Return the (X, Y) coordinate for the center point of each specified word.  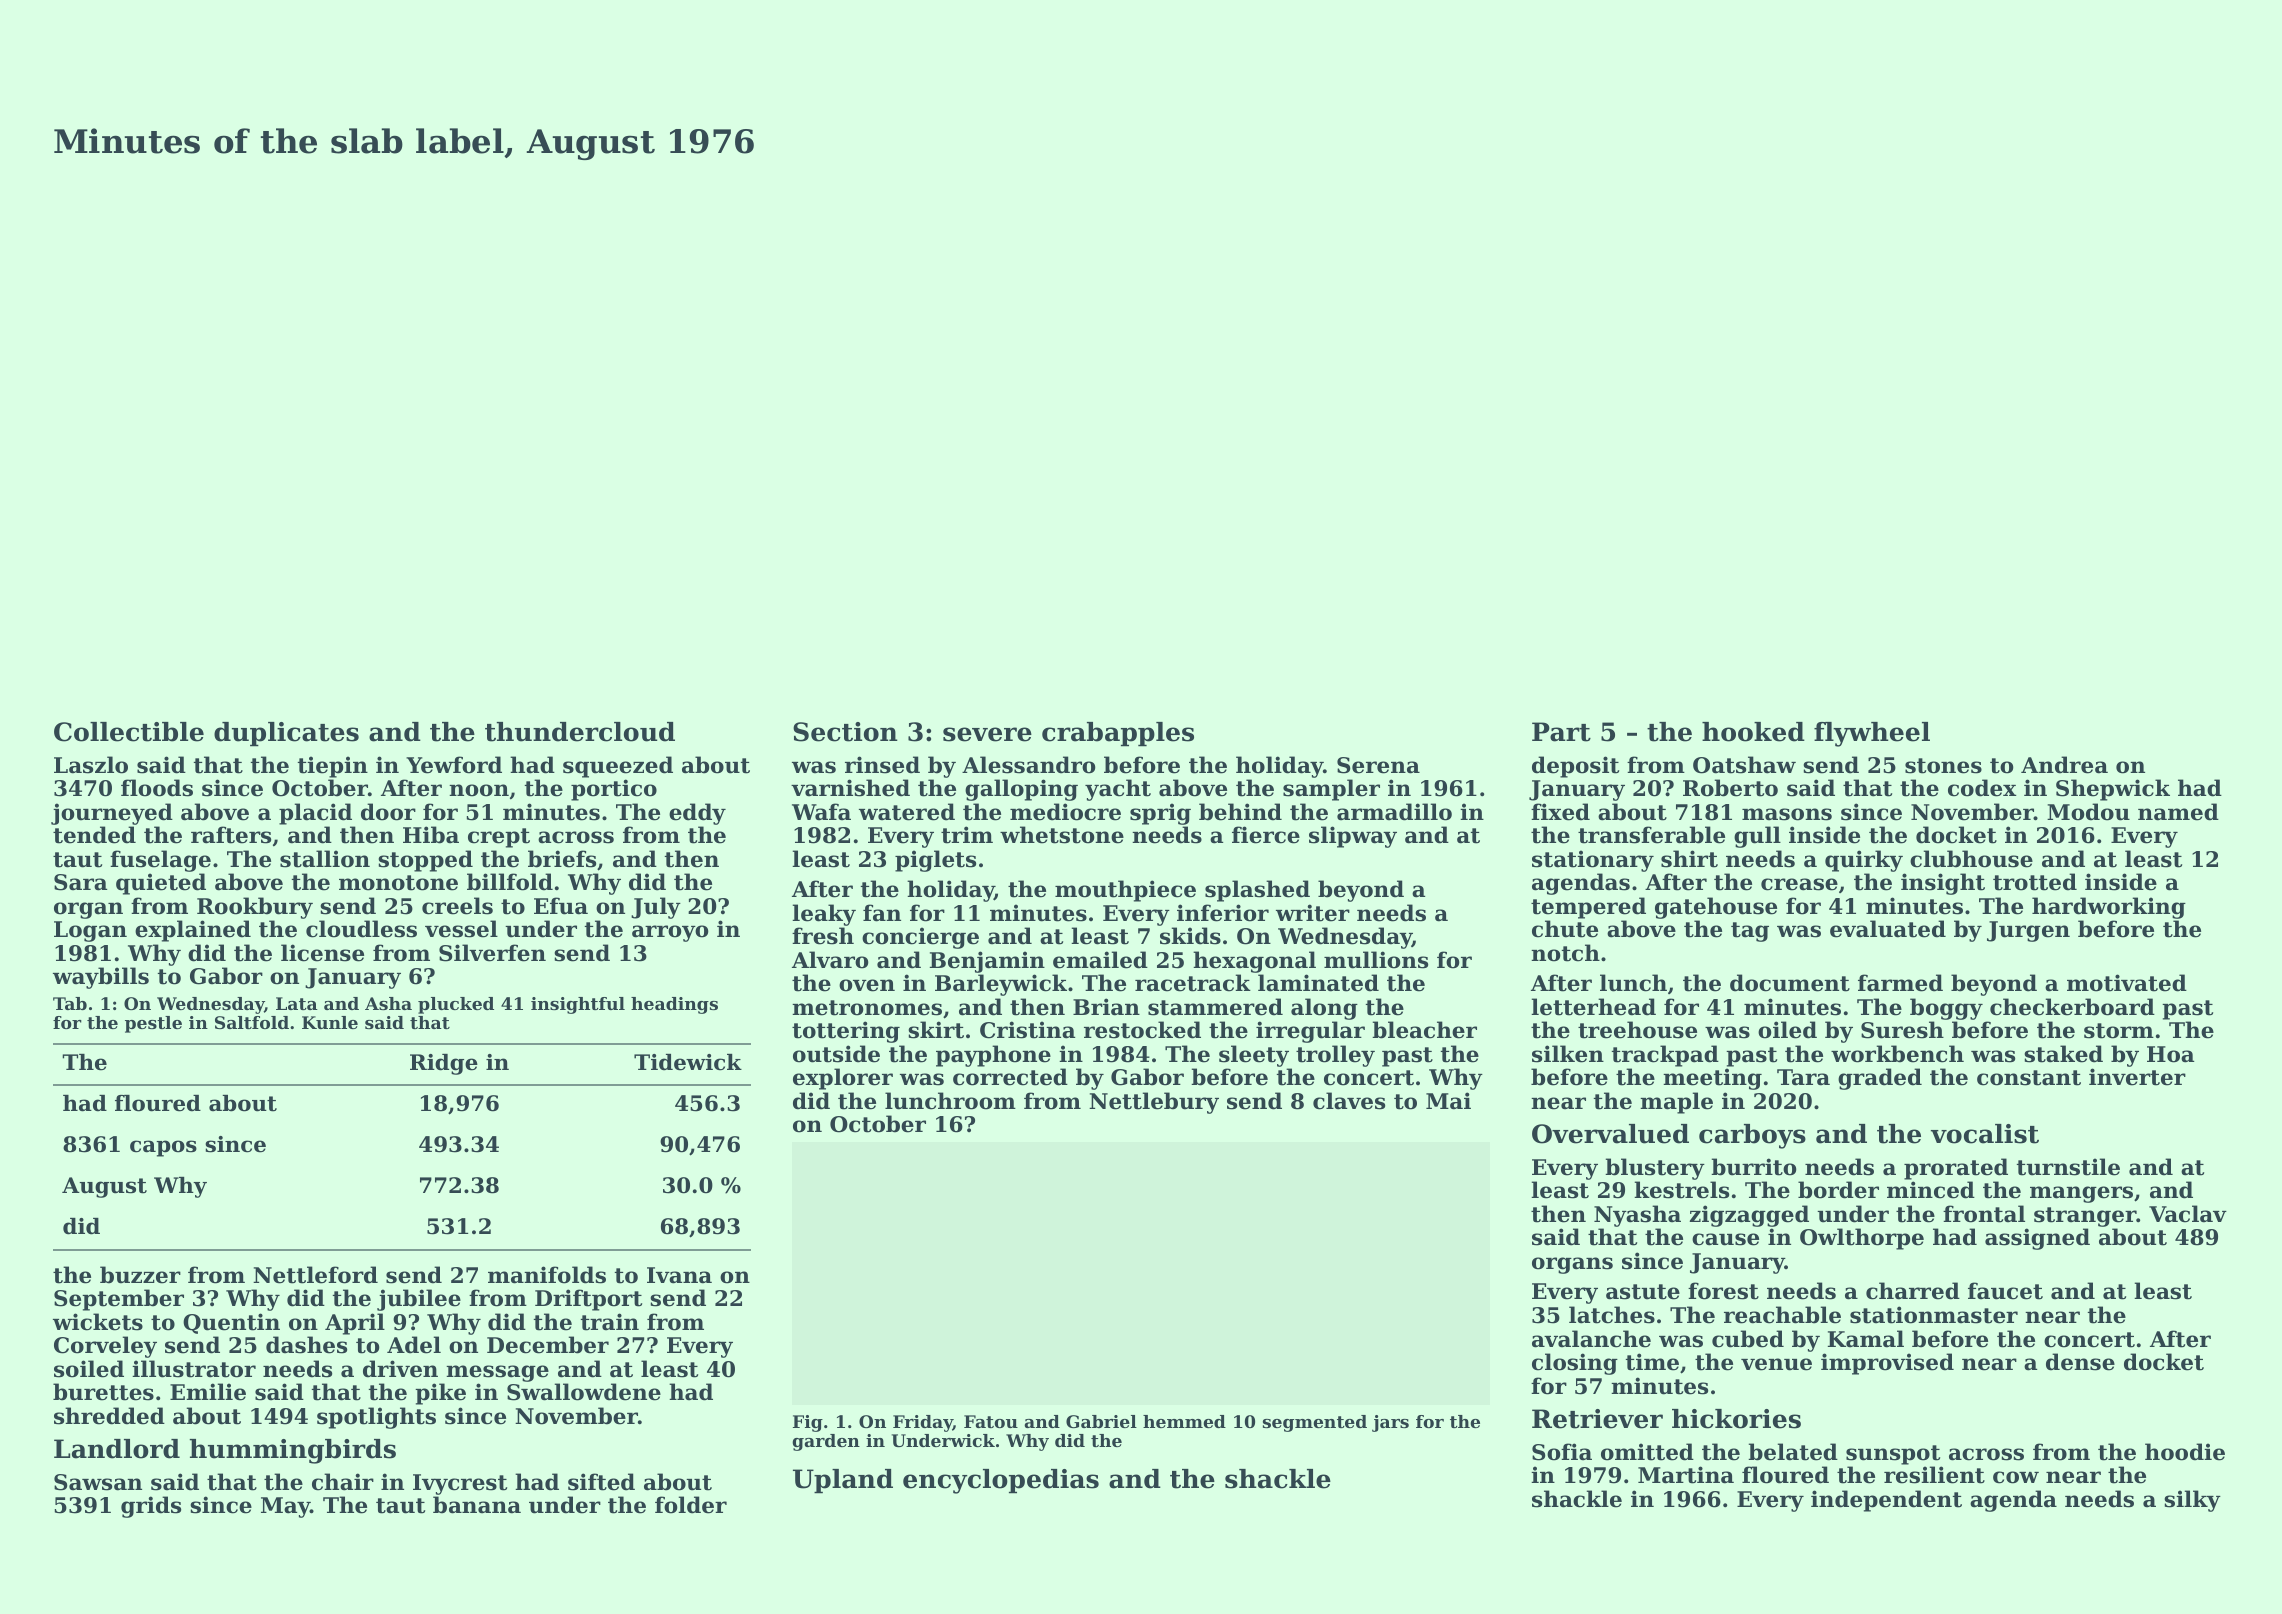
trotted (2035, 882)
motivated (2127, 983)
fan (882, 913)
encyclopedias (1001, 1481)
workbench (1897, 1054)
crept (499, 838)
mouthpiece (1125, 891)
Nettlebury (1154, 1103)
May (285, 1507)
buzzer (140, 1275)
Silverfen (492, 953)
